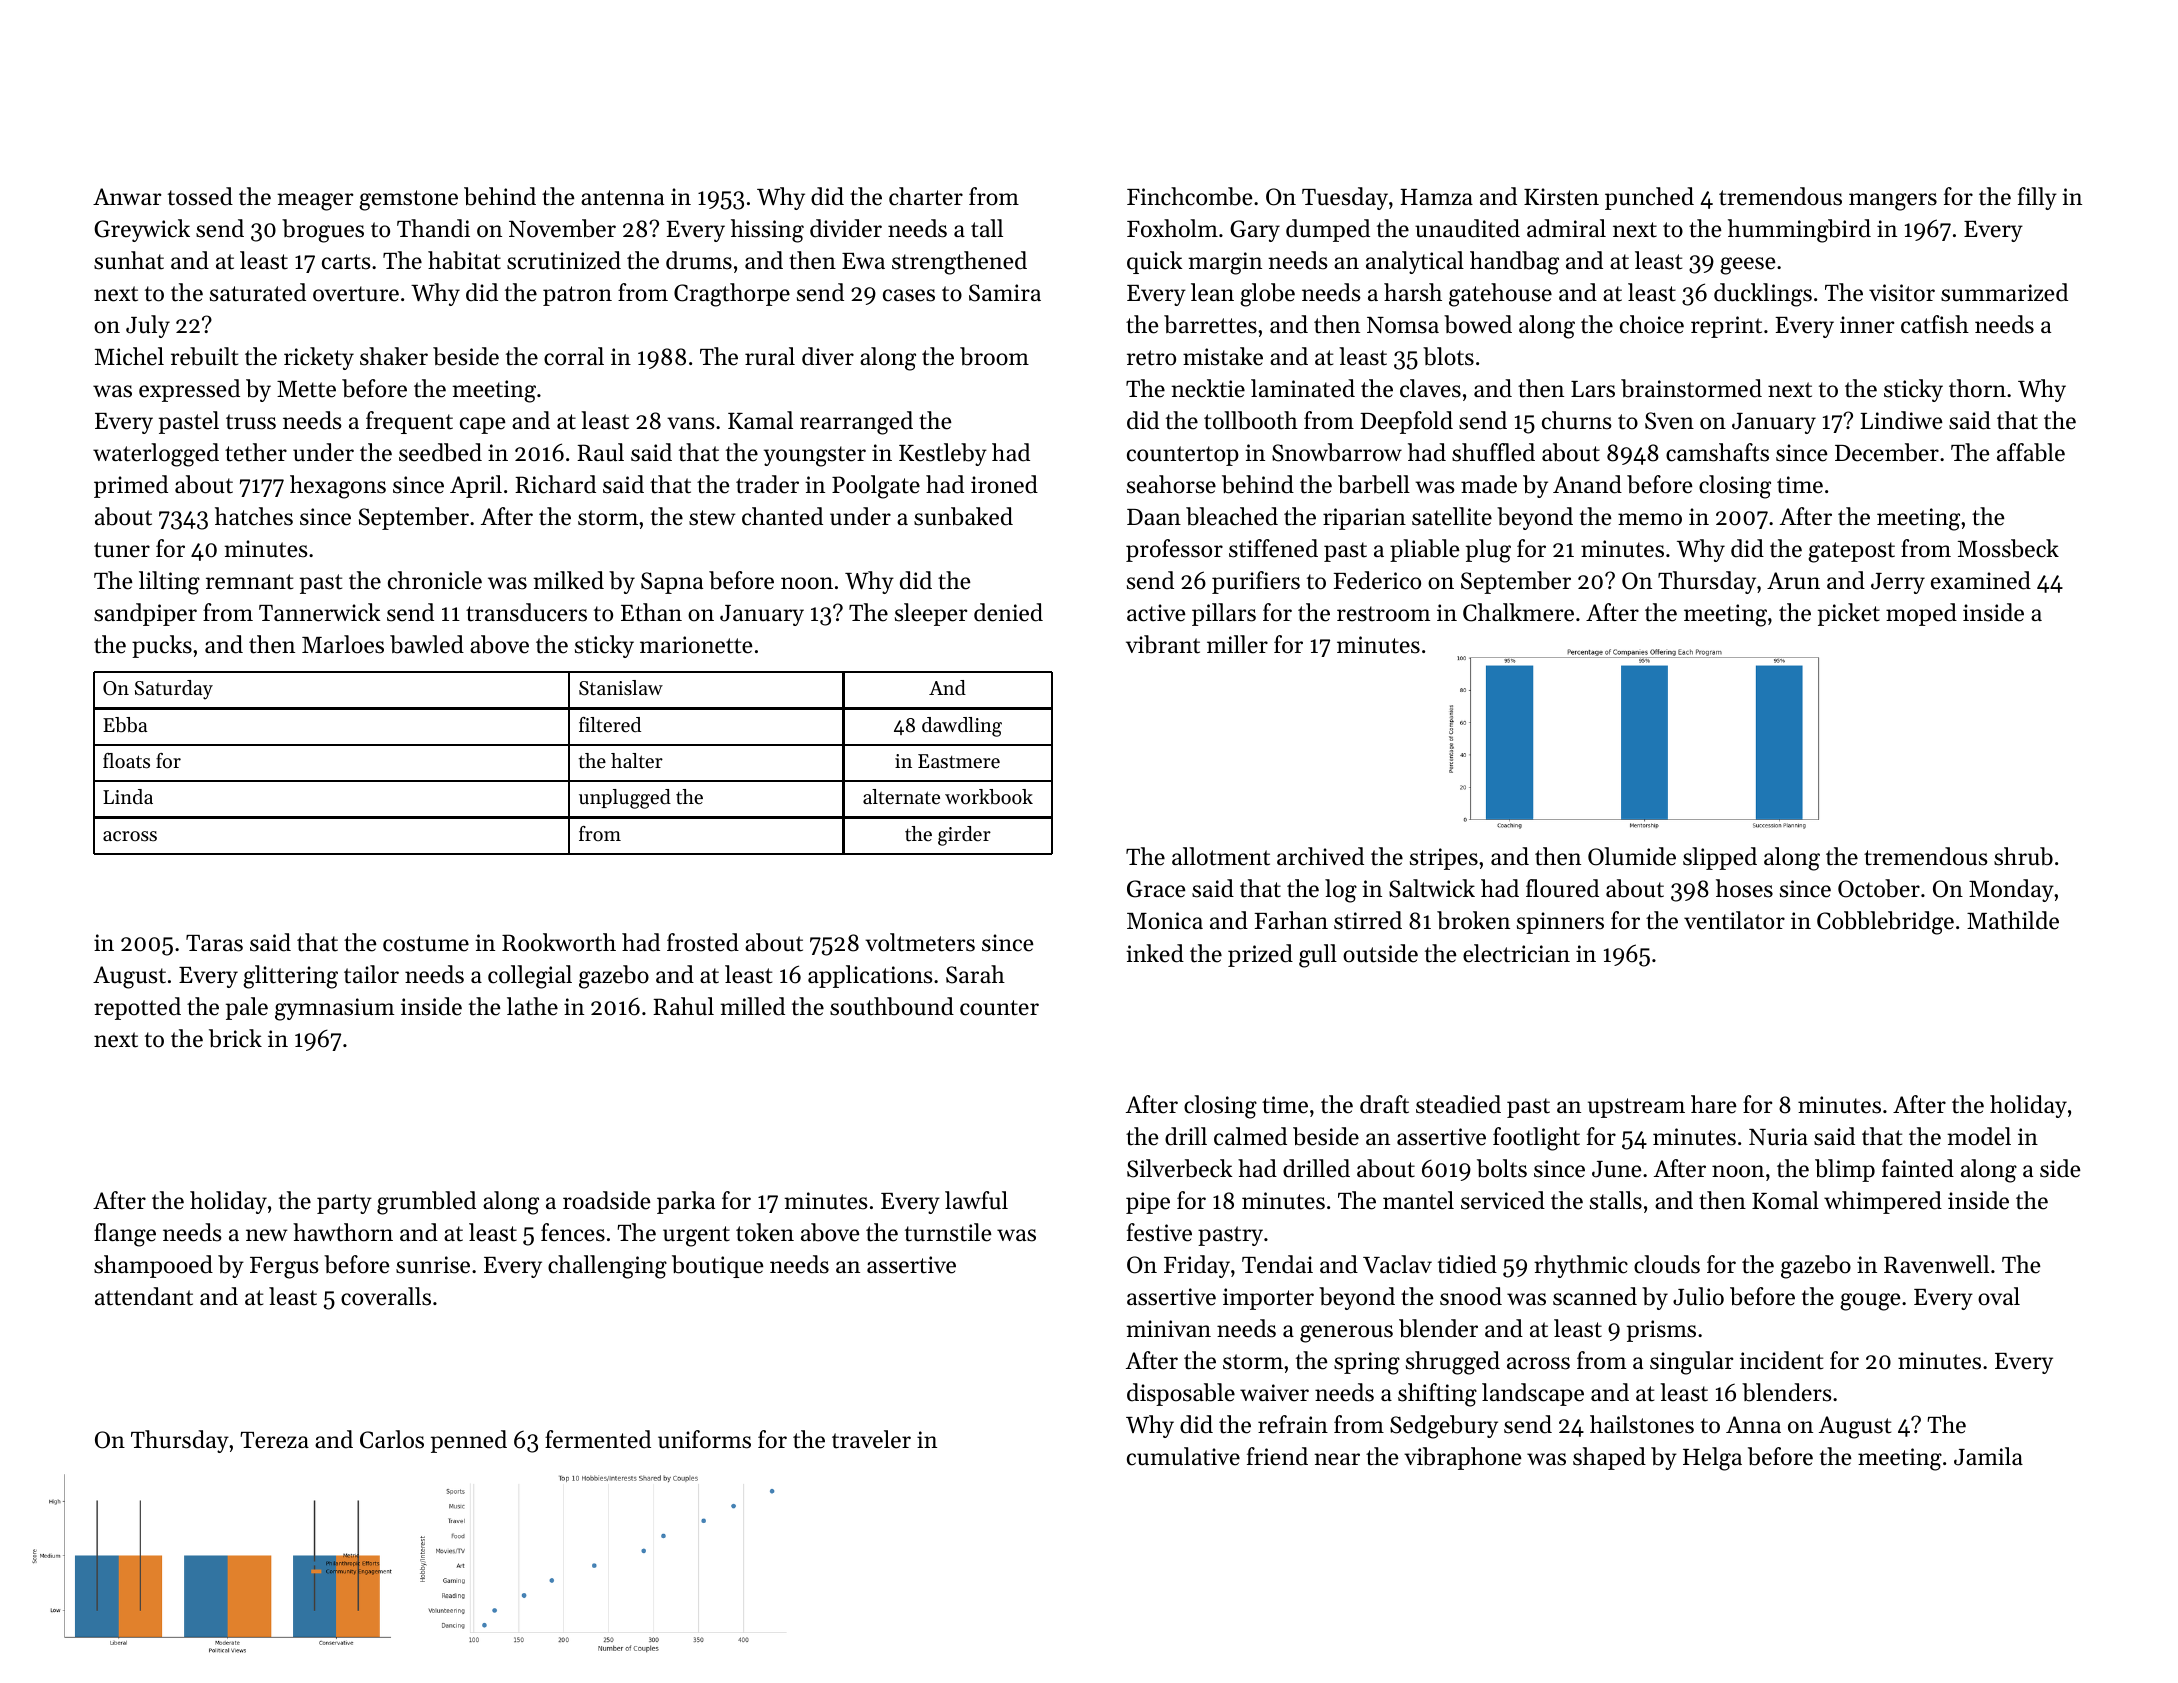 Image resolution: width=2178 pixels, height=1683 pixels. I want to click on boutique, so click(718, 1266).
